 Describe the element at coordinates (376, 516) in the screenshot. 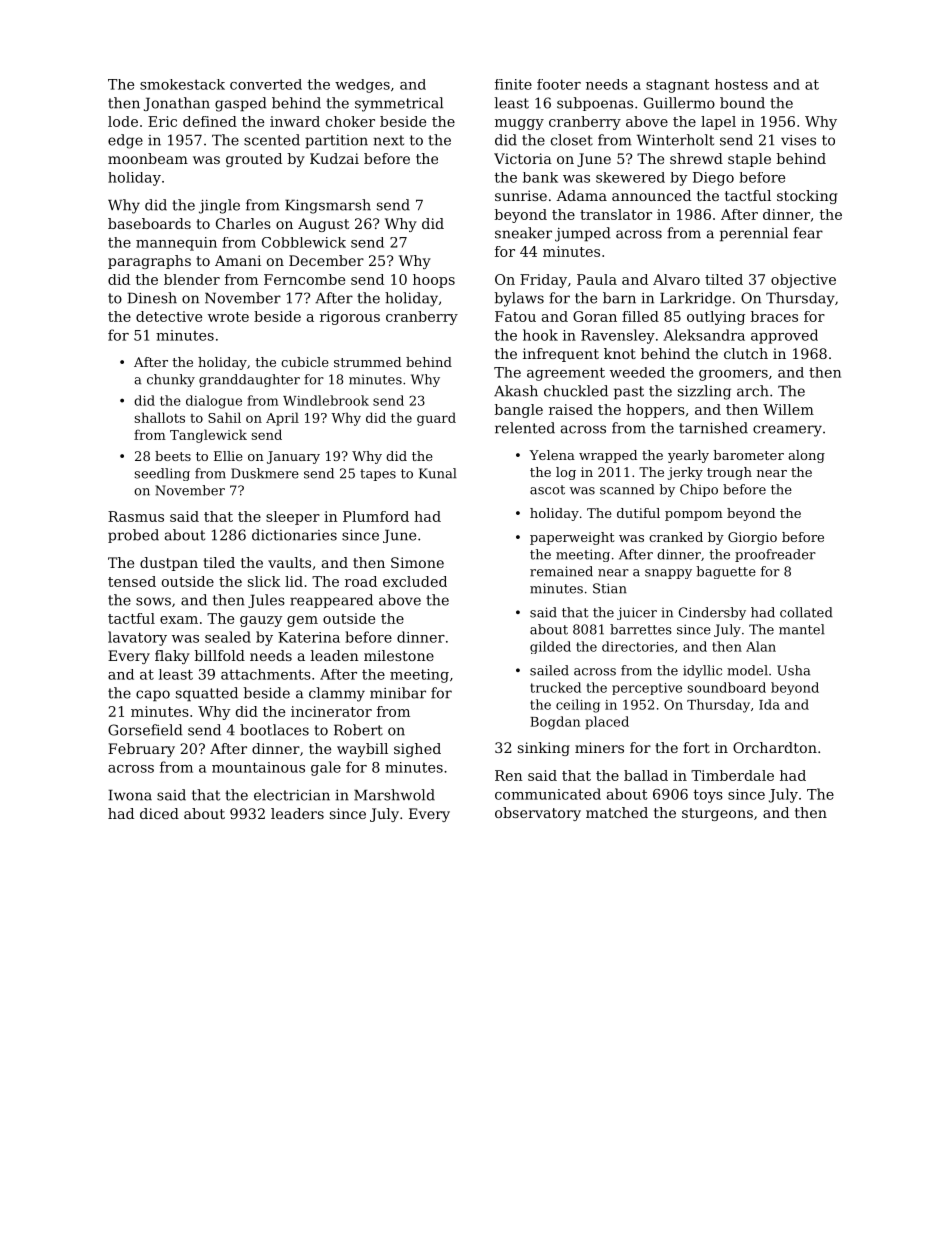

I see `Plumford` at that location.
